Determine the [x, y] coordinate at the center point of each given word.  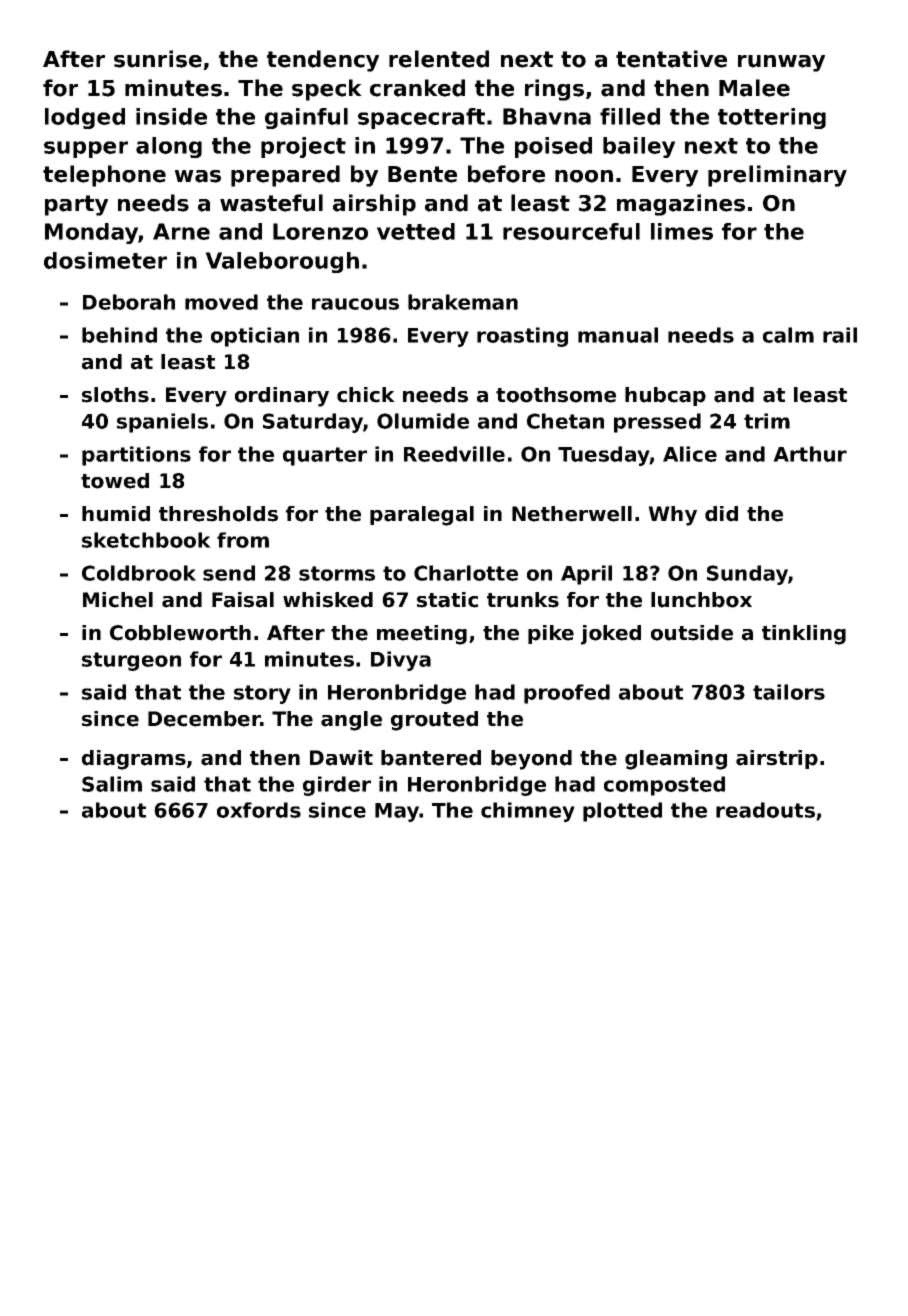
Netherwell [572, 514]
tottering [772, 118]
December [204, 719]
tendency [323, 61]
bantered [431, 758]
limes [682, 231]
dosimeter [105, 260]
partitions [136, 456]
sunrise [158, 59]
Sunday [747, 575]
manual [618, 335]
